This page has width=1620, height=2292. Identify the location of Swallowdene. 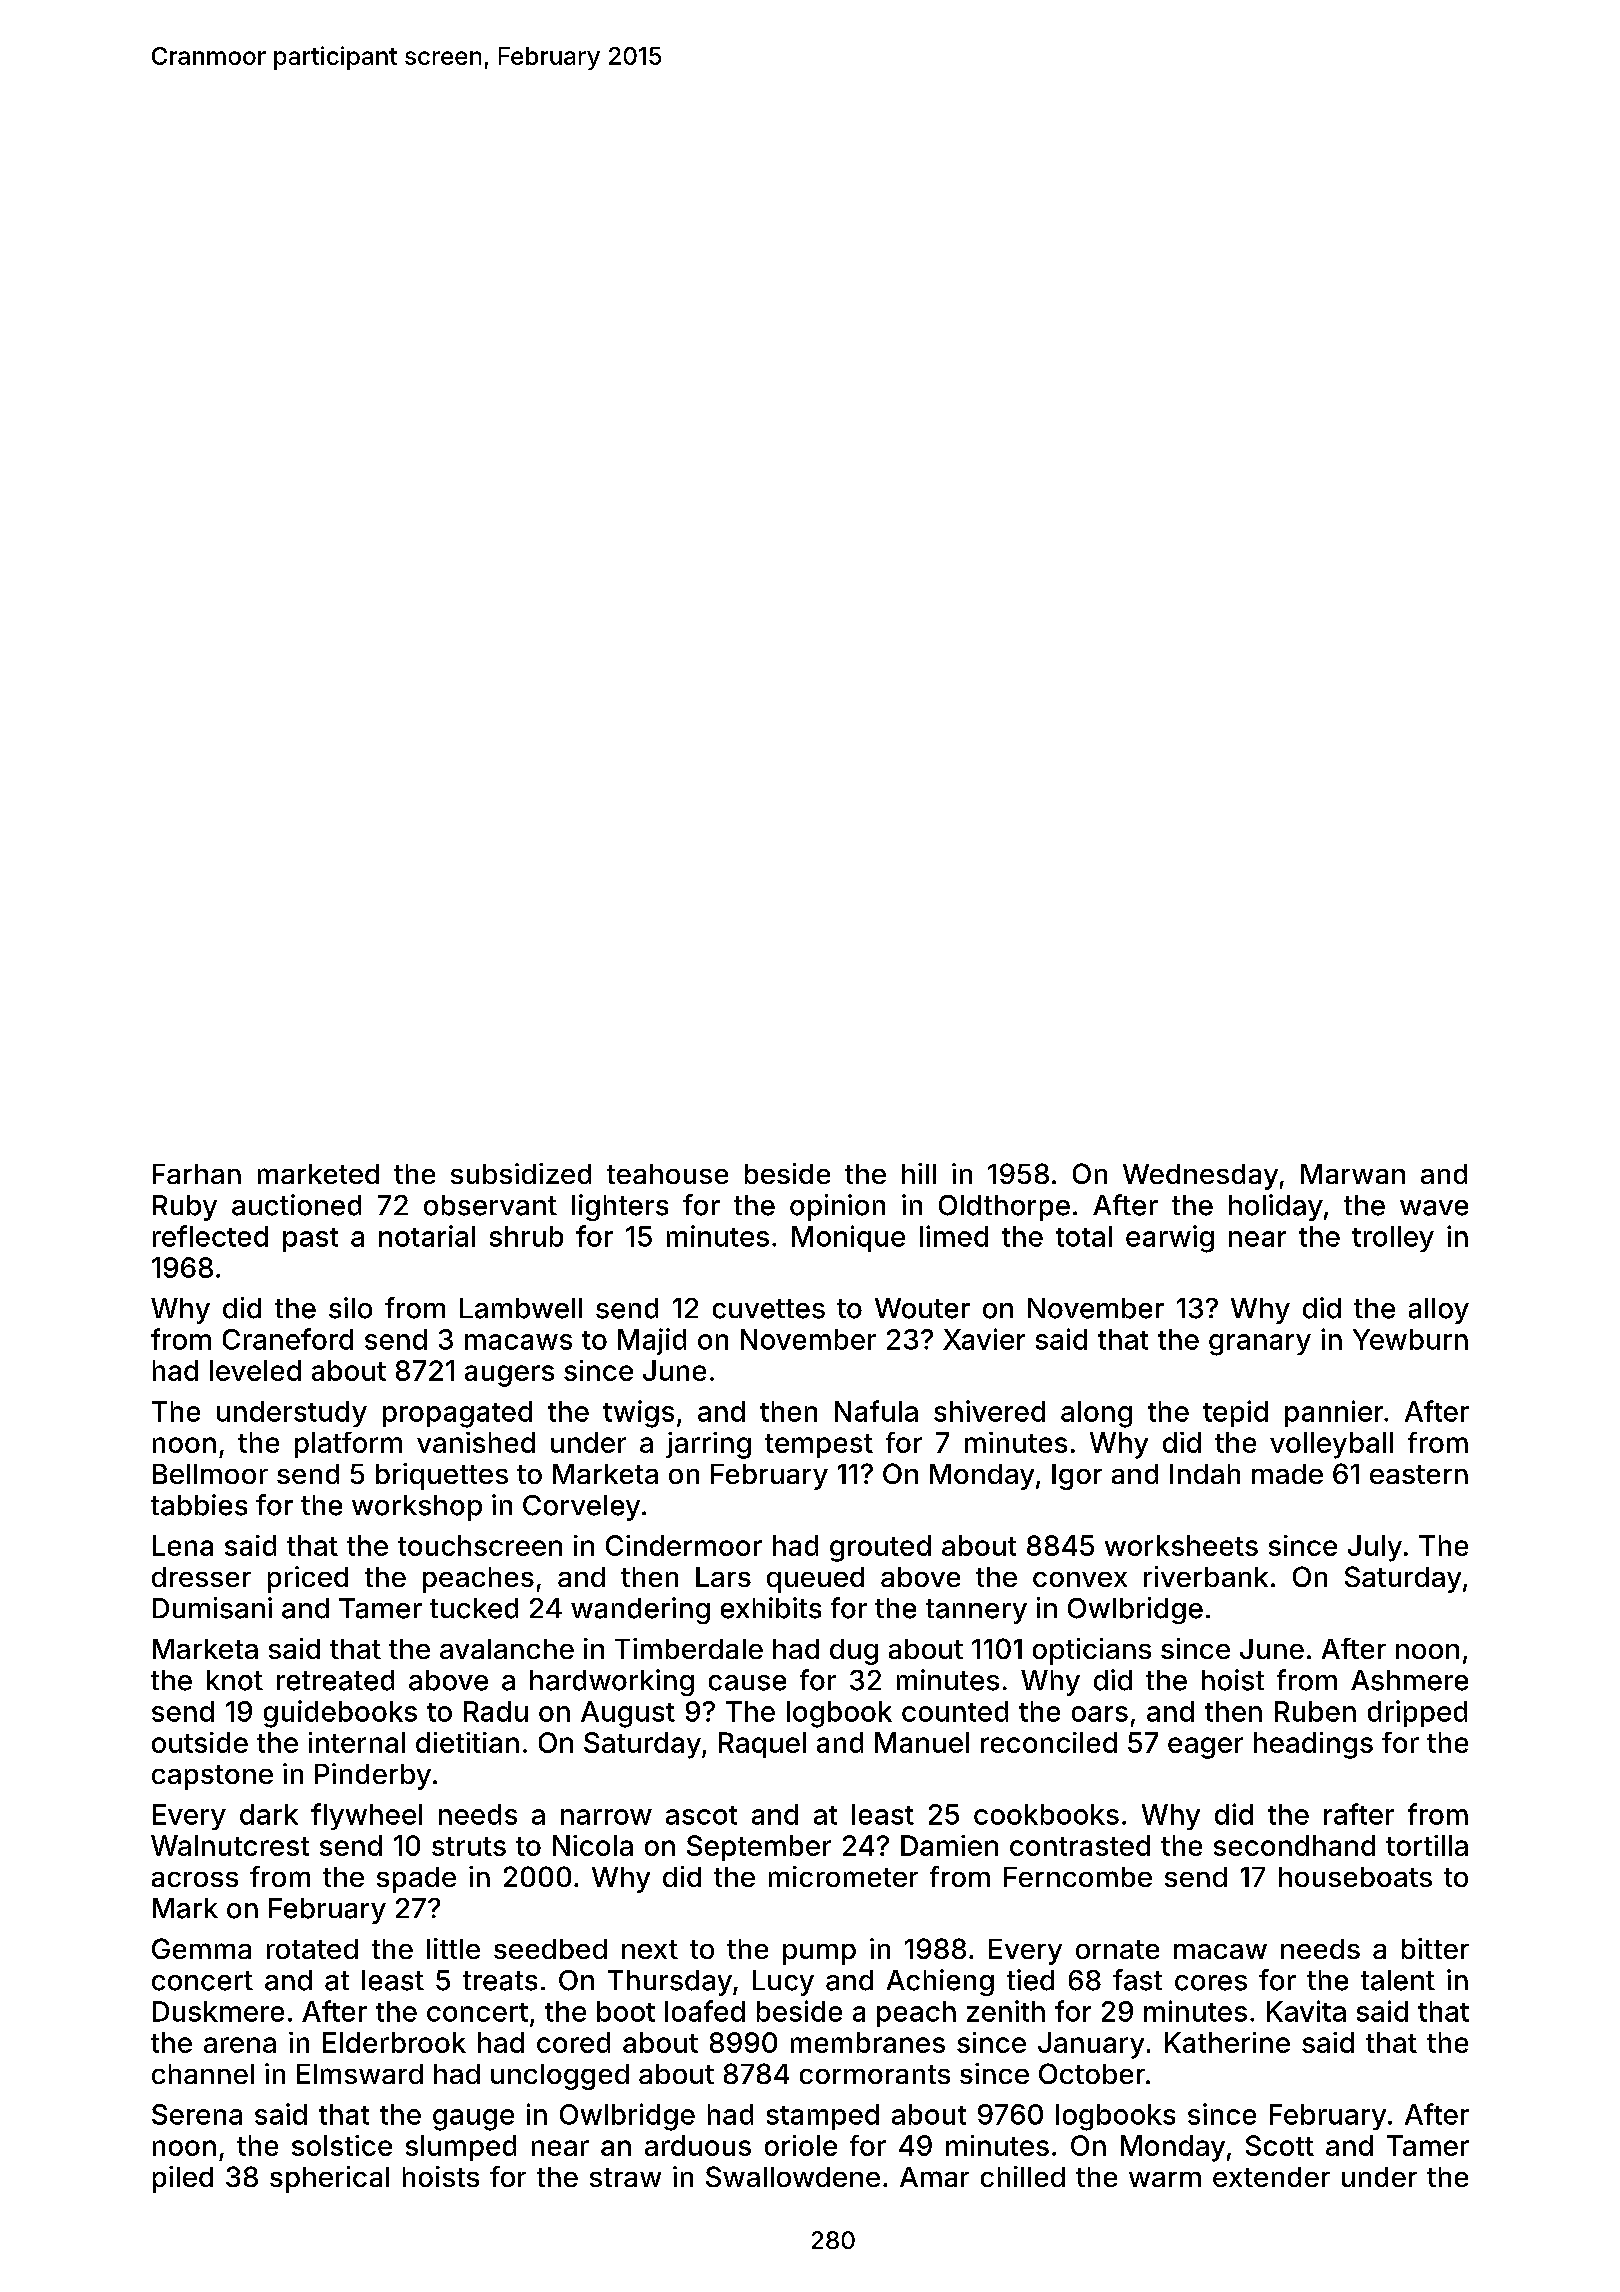
(793, 2176).
